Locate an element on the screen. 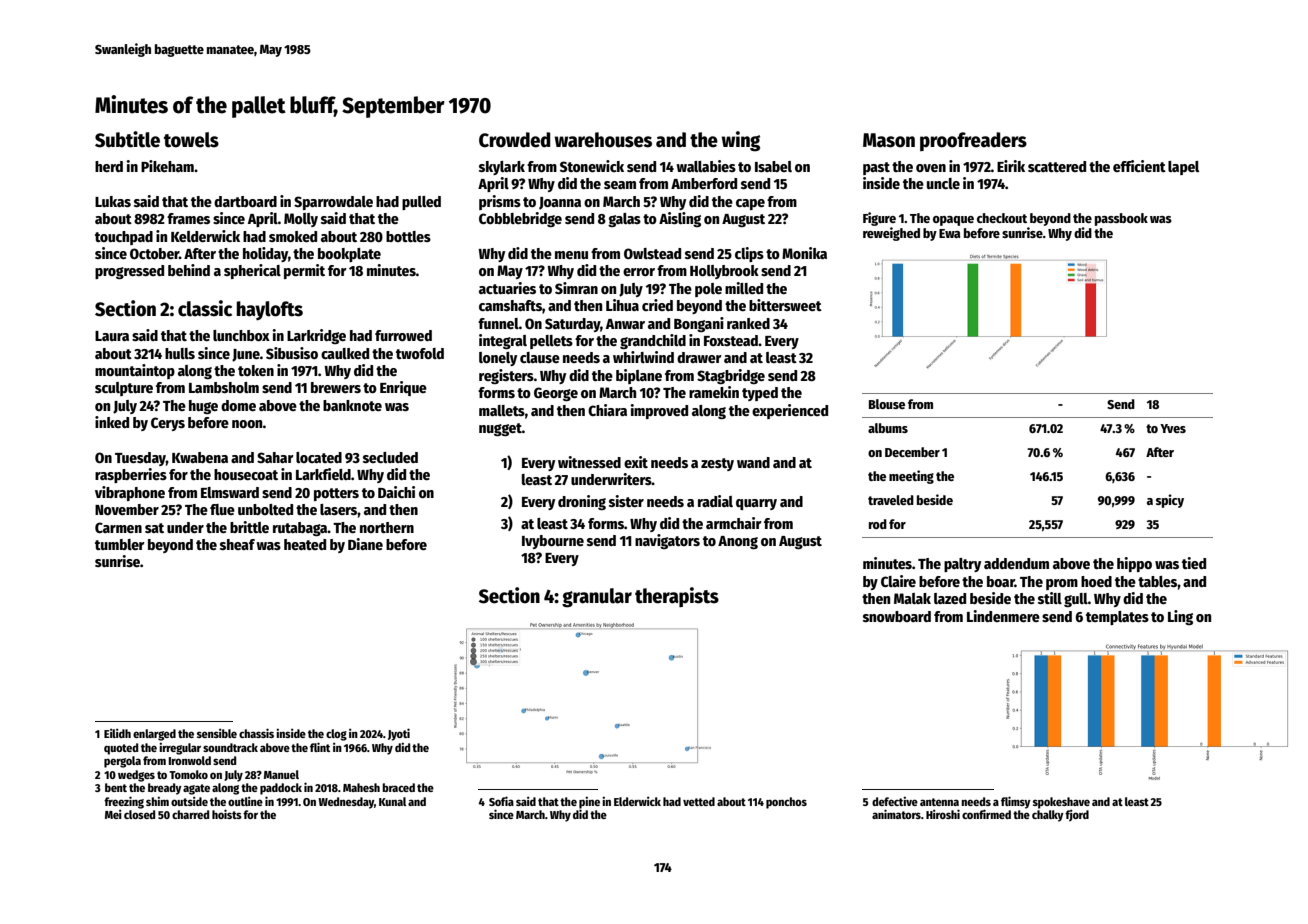 This screenshot has height=924, width=1308. albums is located at coordinates (888, 428).
